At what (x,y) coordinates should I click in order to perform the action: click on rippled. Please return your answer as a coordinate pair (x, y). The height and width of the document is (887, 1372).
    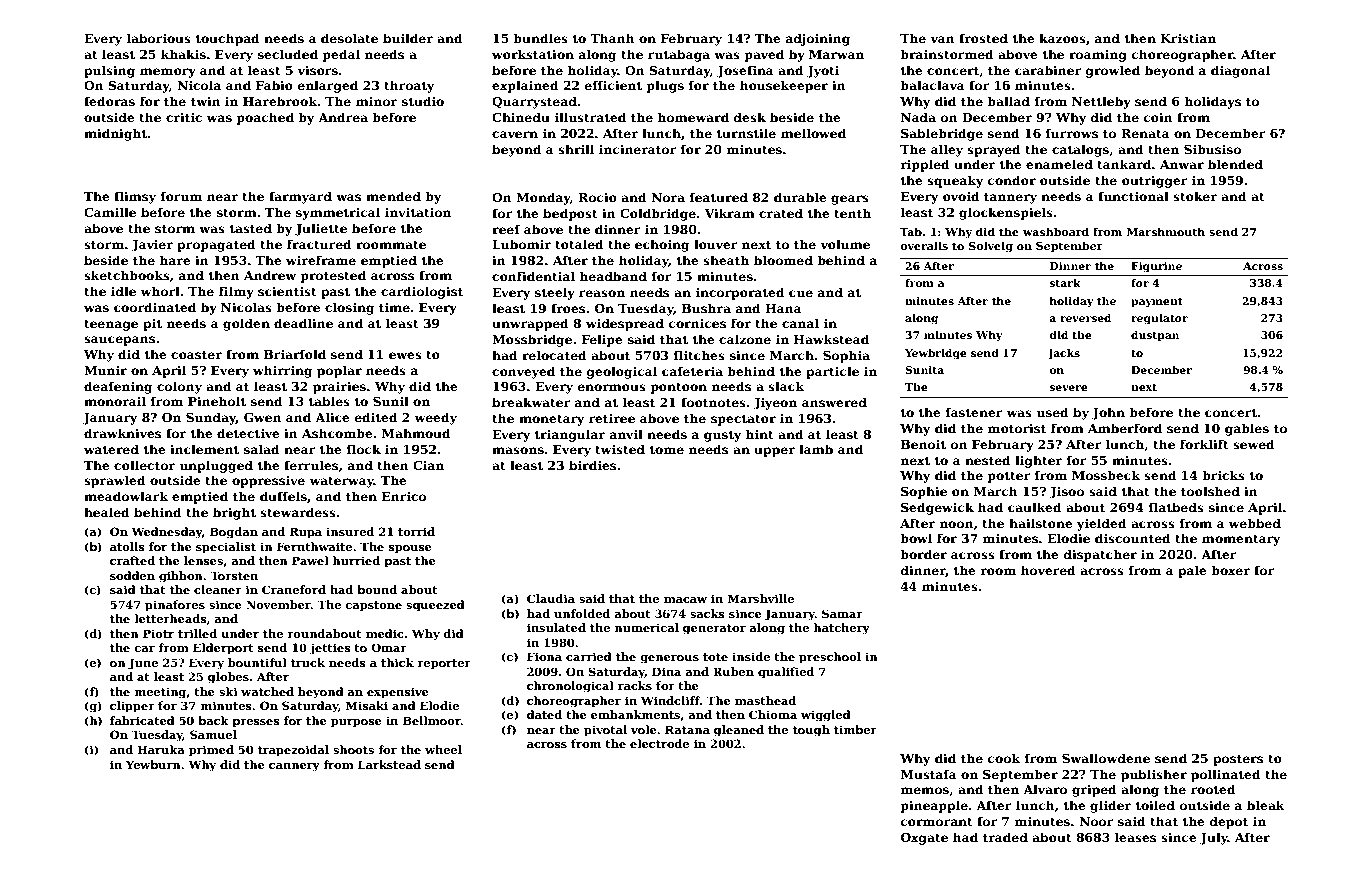
    Looking at the image, I should click on (925, 165).
